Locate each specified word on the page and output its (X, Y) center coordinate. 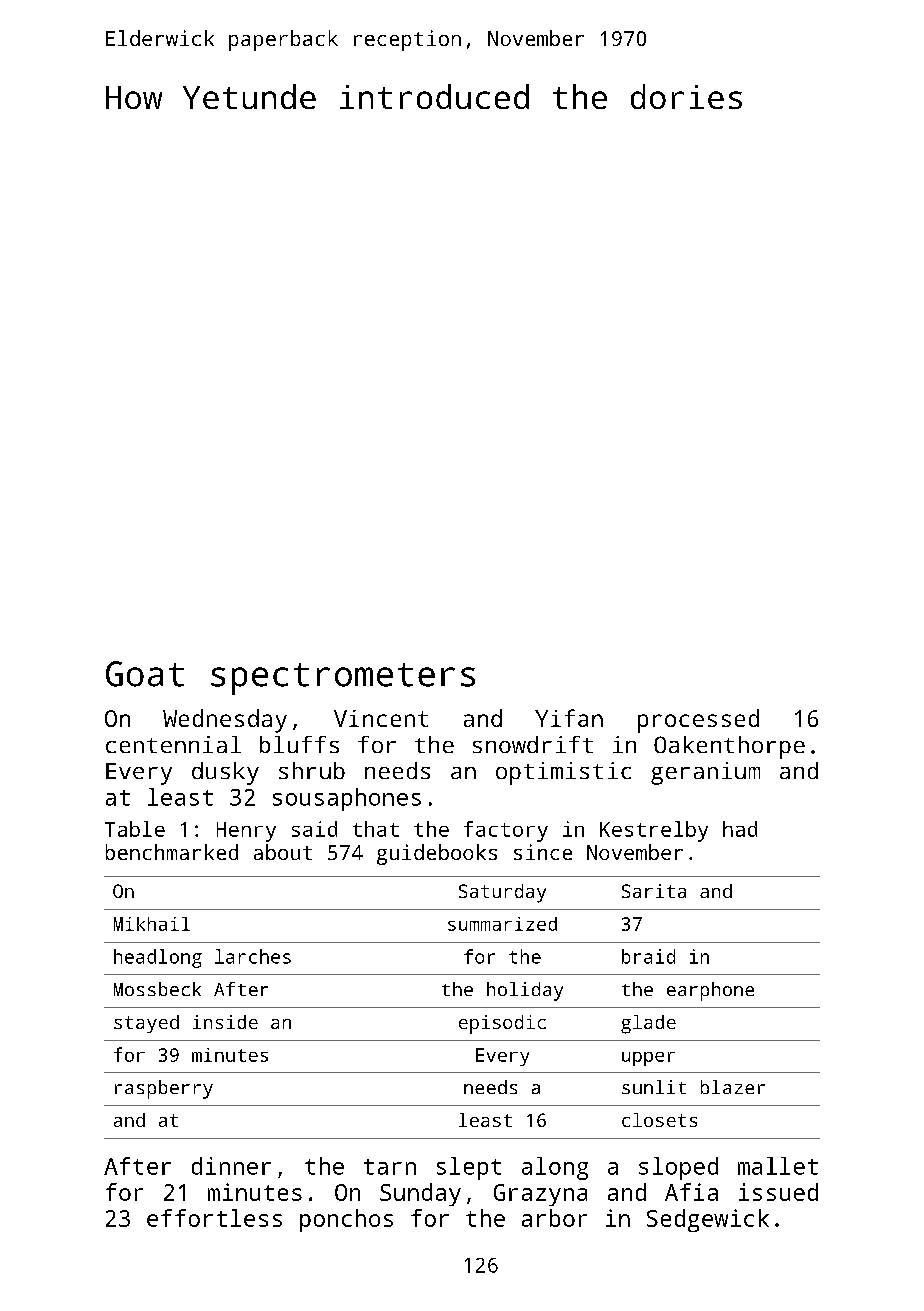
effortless (214, 1218)
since (543, 852)
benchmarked (172, 852)
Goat (145, 674)
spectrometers (343, 679)
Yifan (569, 718)
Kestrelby (654, 831)
